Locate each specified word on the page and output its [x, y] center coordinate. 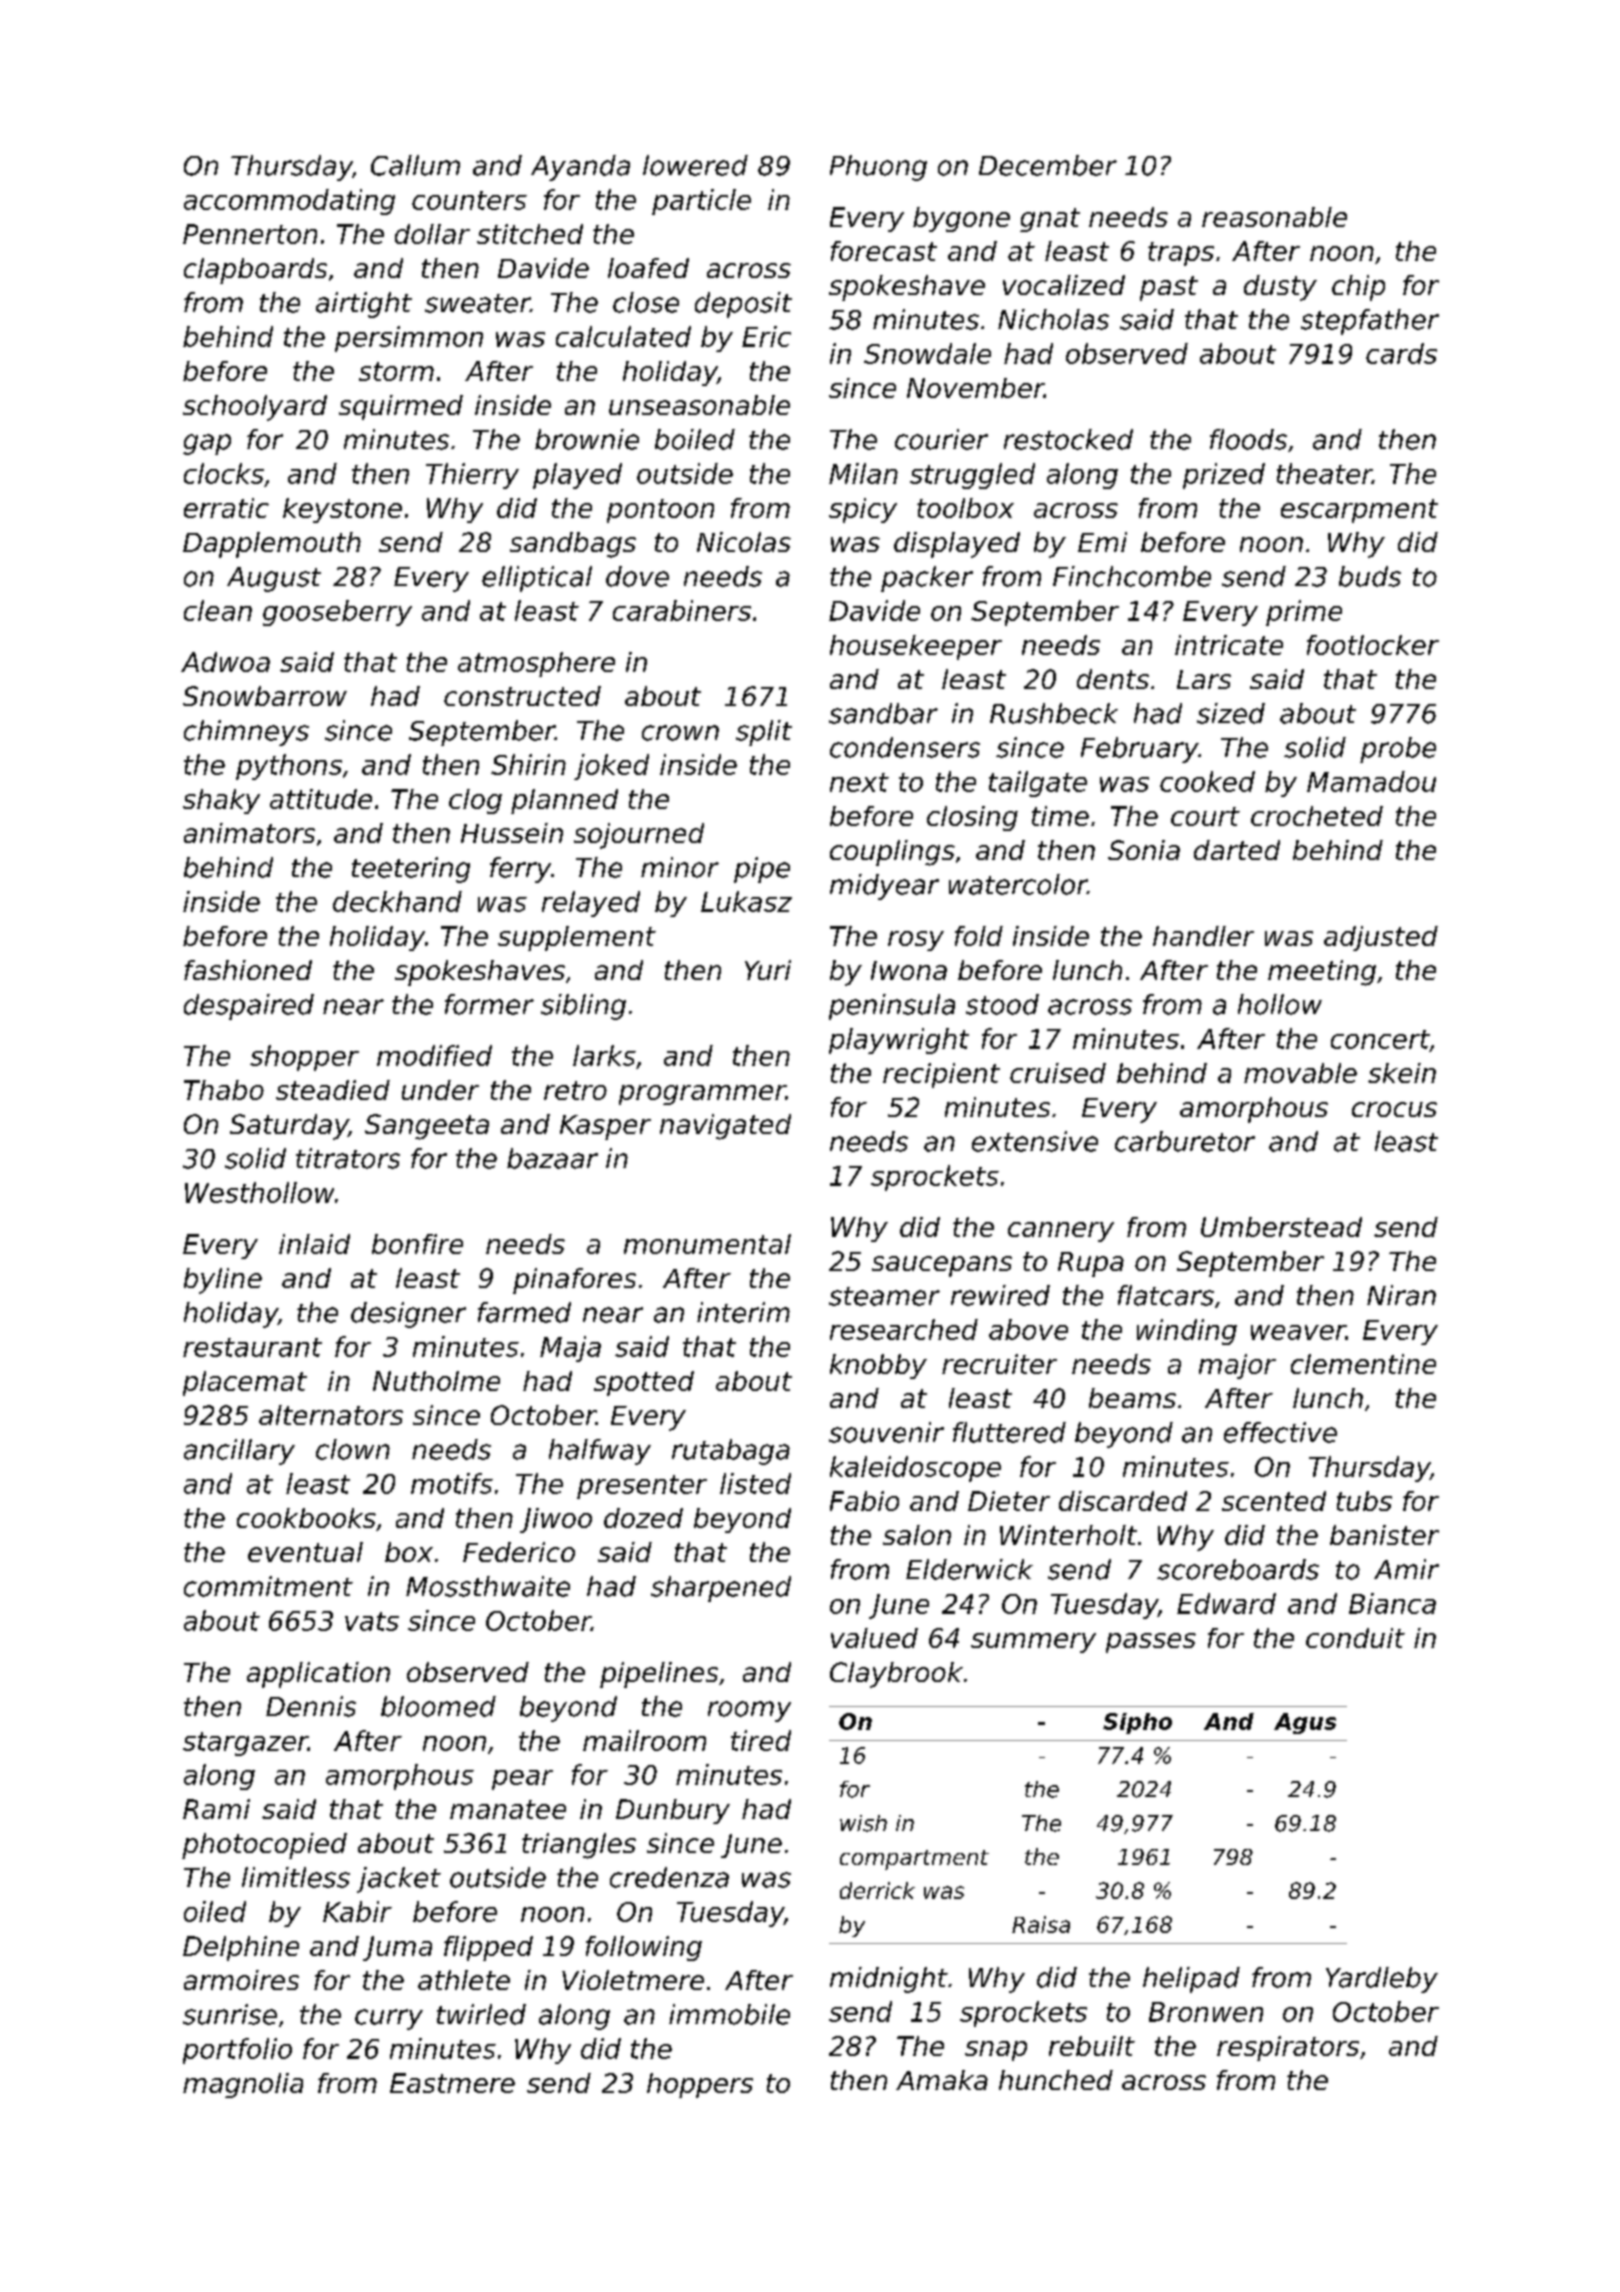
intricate [1229, 645]
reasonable [1274, 217]
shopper [304, 1058]
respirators [1288, 2048]
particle [701, 202]
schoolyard [255, 408]
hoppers [700, 2085]
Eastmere [452, 2083]
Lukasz [746, 901]
